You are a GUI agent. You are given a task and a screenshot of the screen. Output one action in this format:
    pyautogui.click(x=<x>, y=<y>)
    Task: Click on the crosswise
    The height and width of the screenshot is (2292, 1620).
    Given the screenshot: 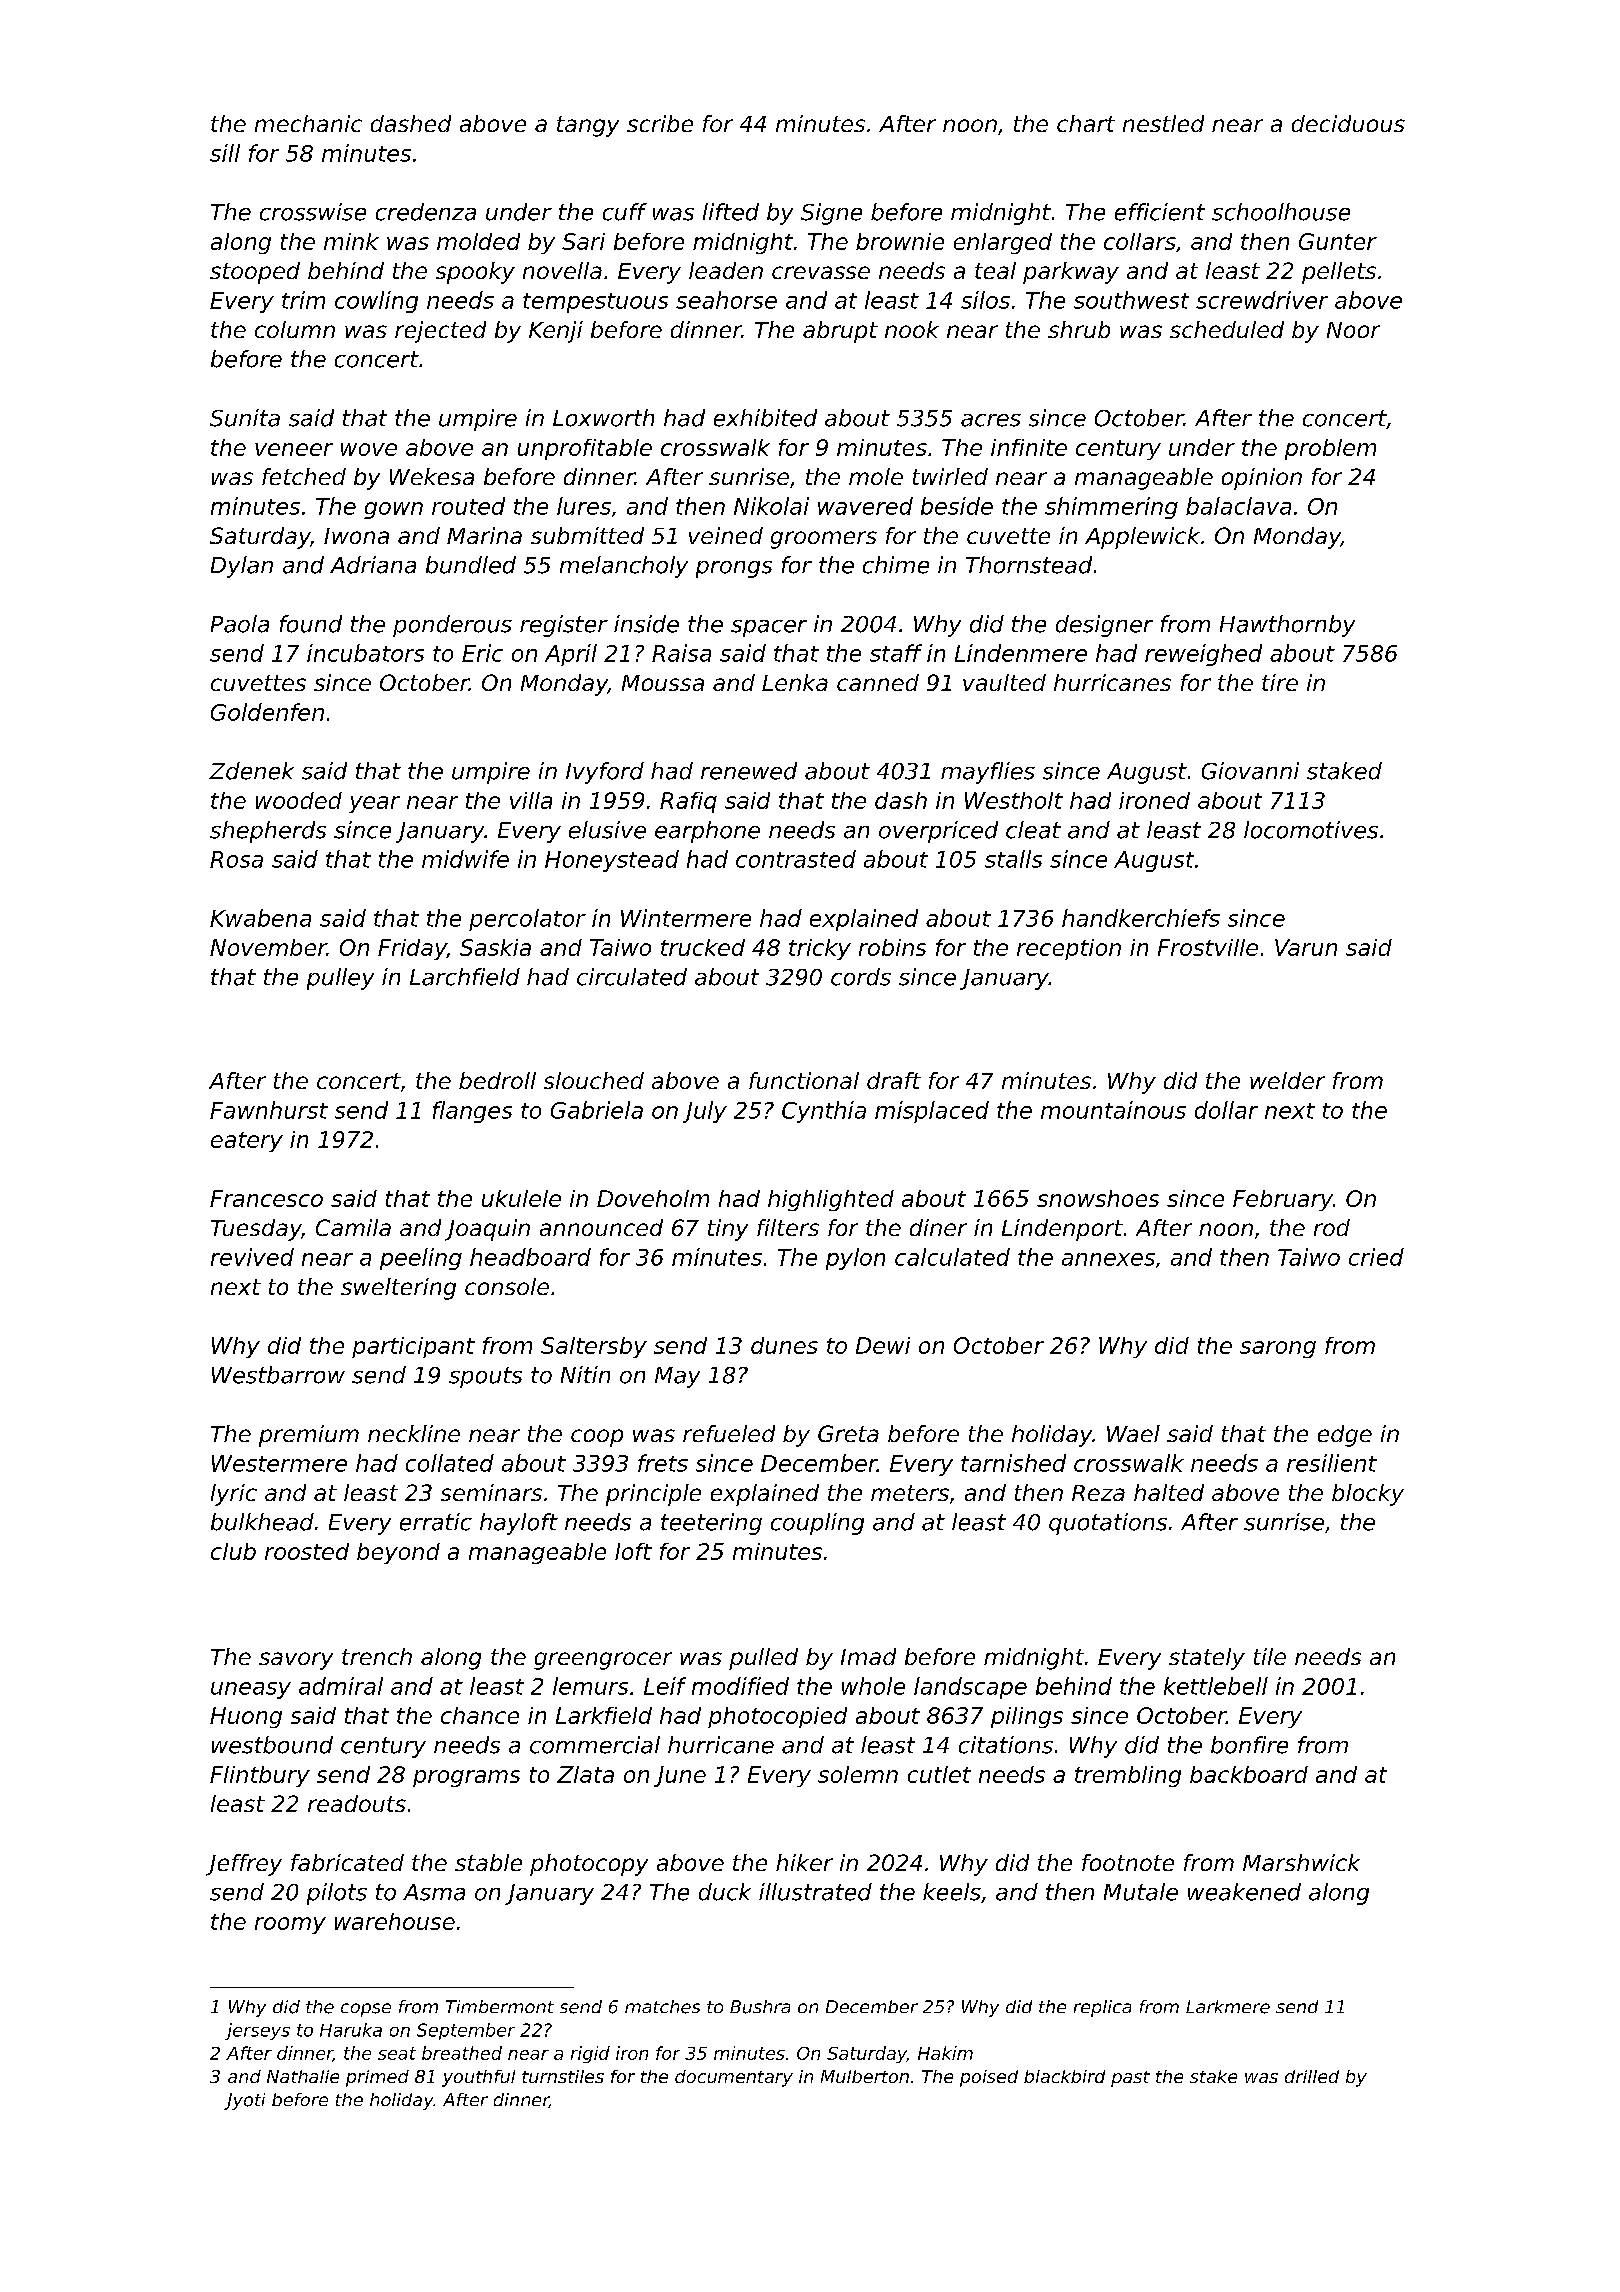 What is the action you would take?
    pyautogui.click(x=313, y=212)
